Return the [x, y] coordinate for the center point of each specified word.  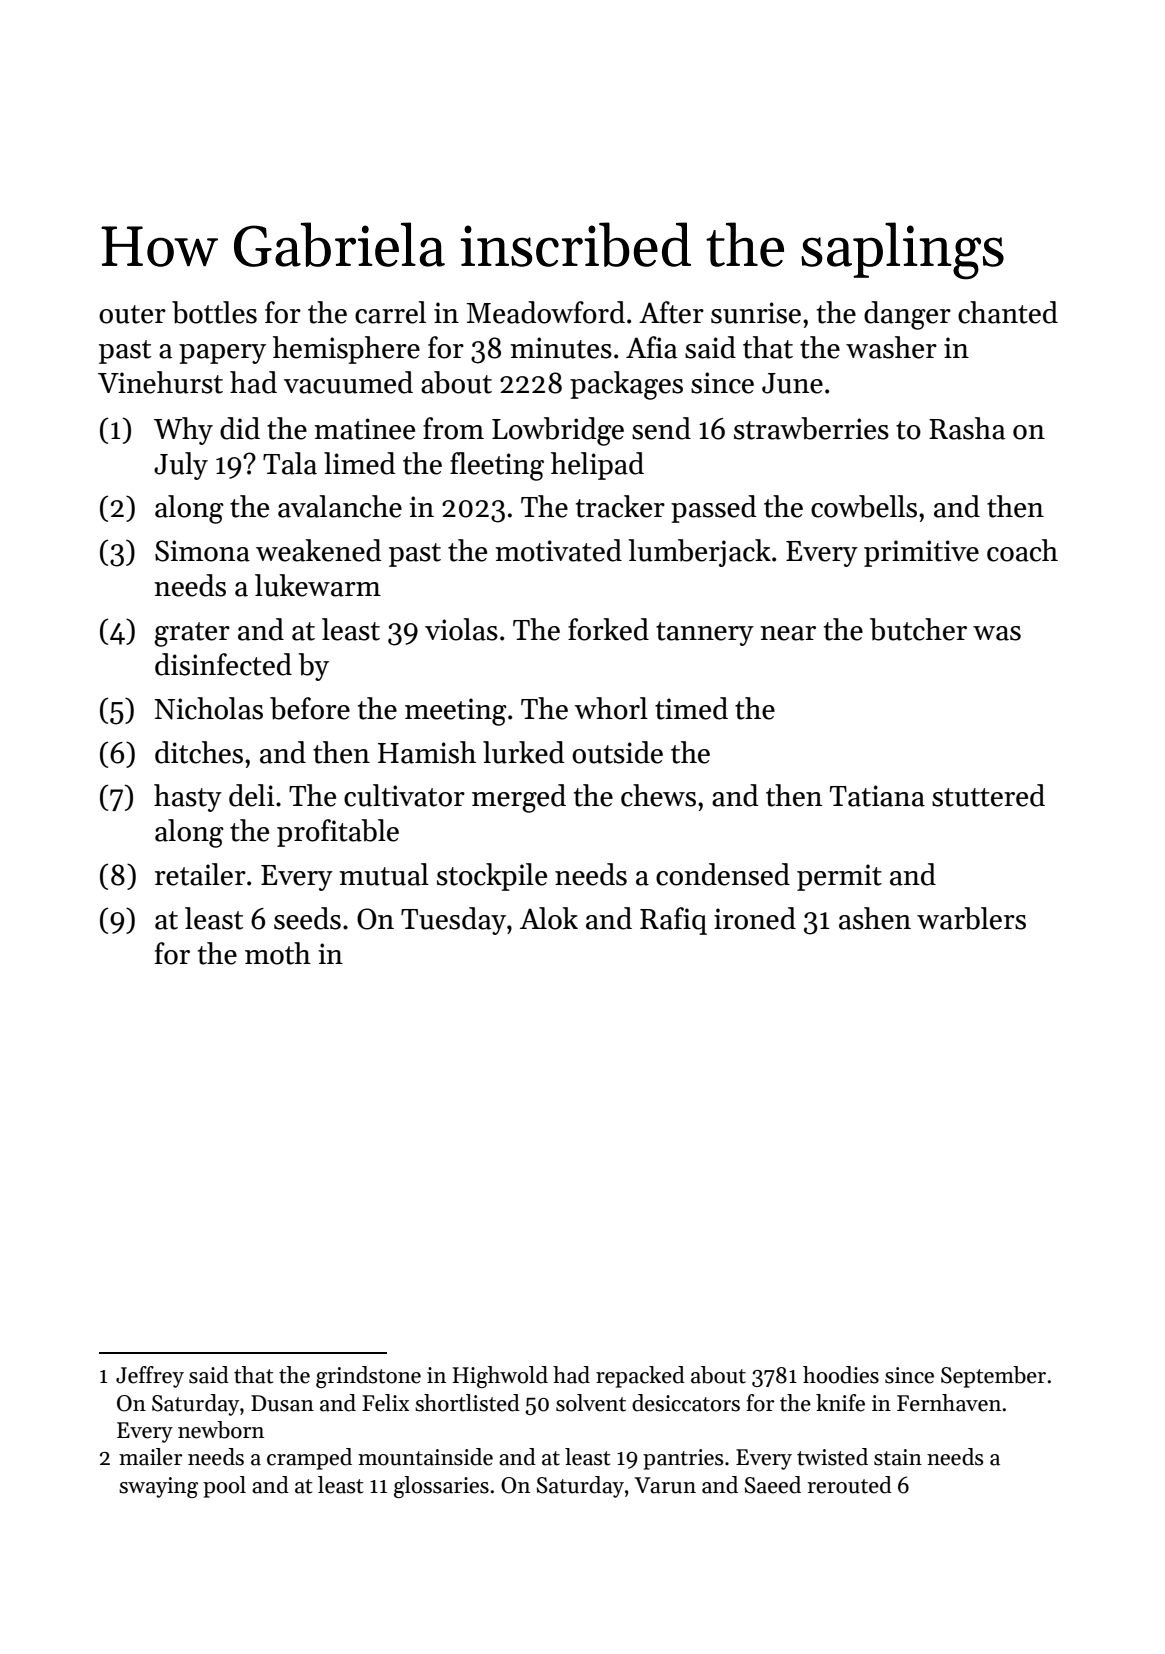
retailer [200, 874]
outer [132, 314]
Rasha [967, 428]
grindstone [368, 1377]
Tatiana [877, 796]
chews [658, 795]
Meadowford [546, 312]
